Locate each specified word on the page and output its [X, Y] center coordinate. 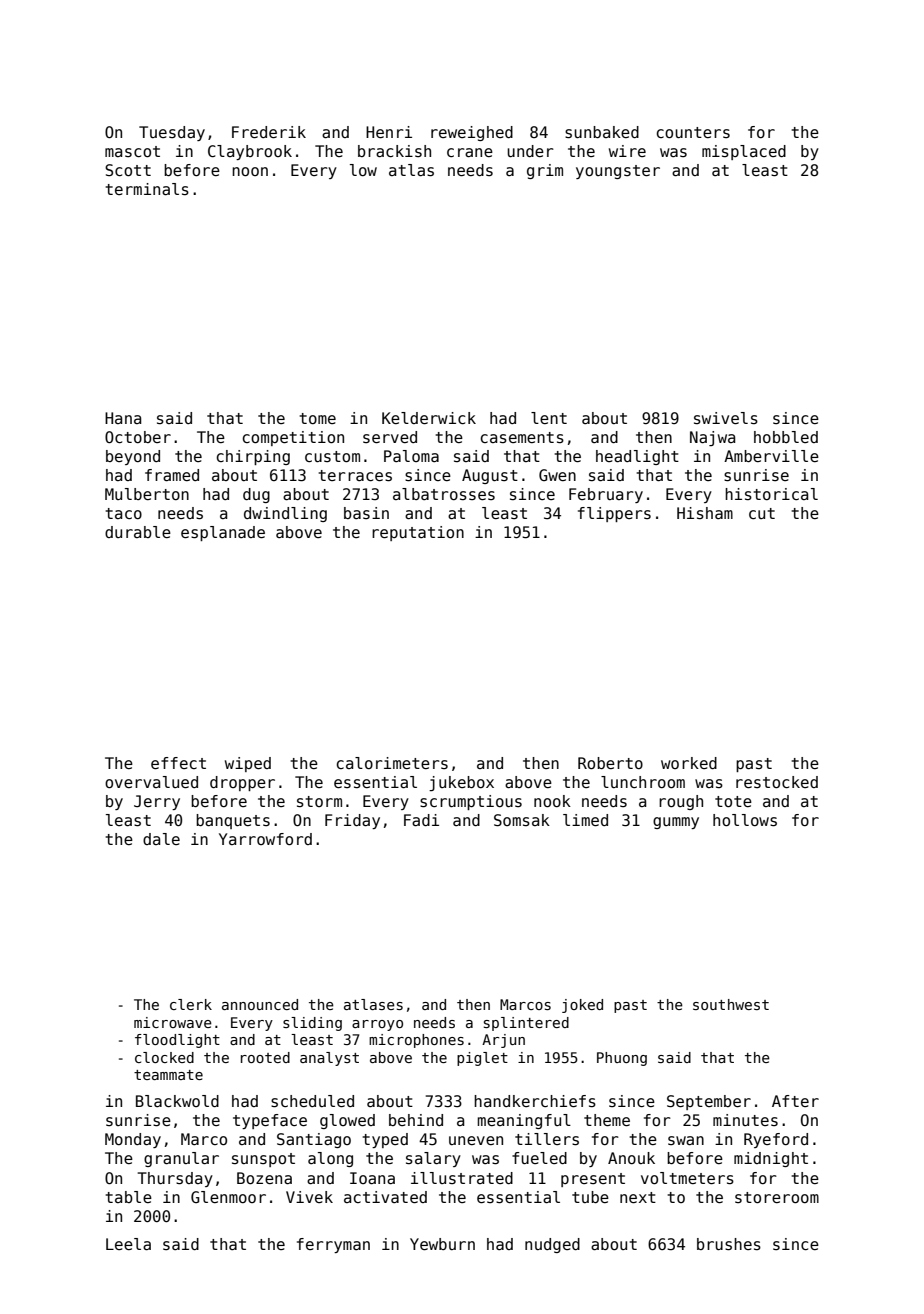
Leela [128, 1244]
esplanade [223, 533]
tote [733, 801]
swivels [726, 418]
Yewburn [442, 1244]
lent [549, 418]
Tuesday [172, 133]
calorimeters [392, 763]
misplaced [744, 152]
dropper [242, 783]
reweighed [472, 133]
